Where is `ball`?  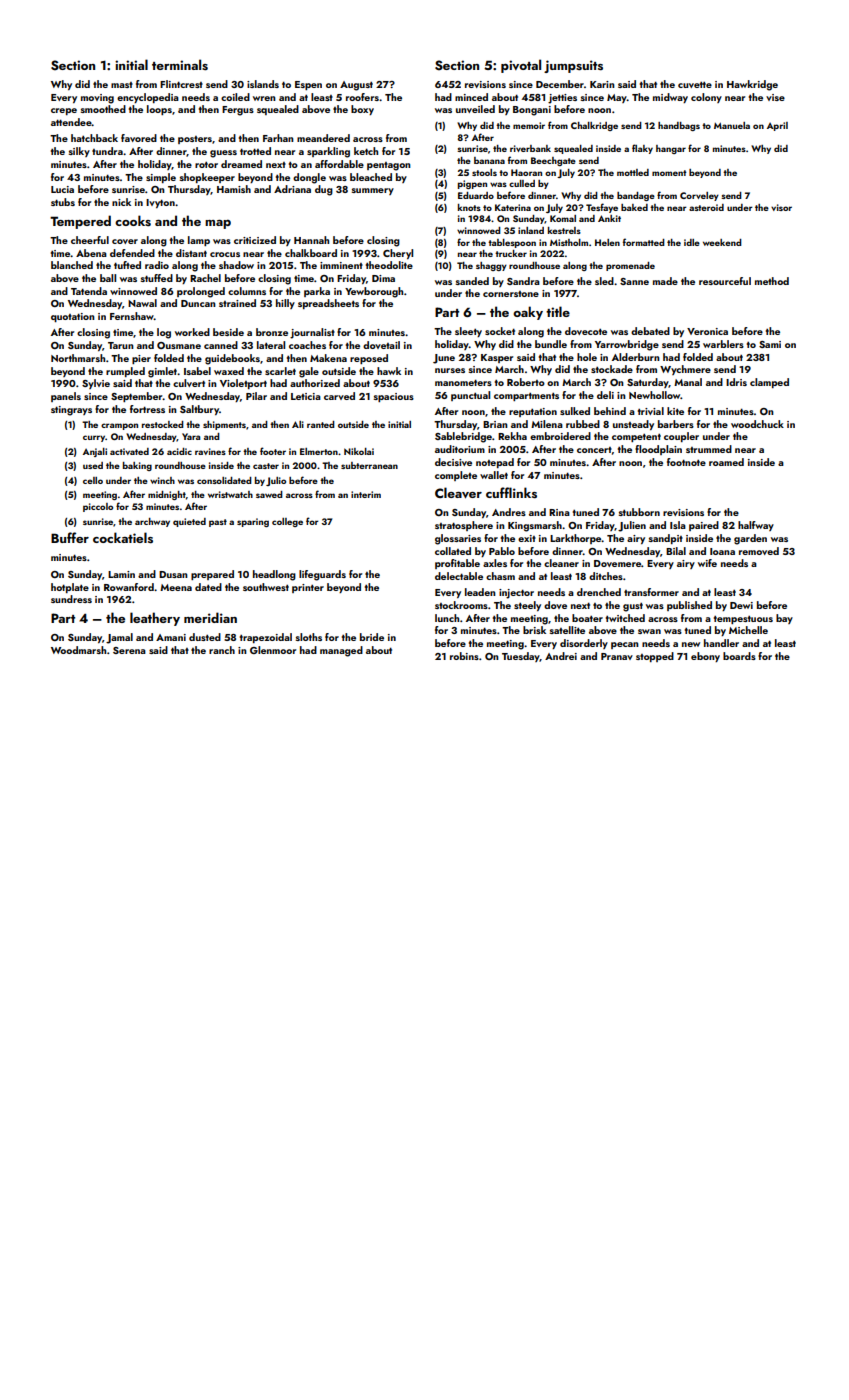
ball is located at coordinates (108, 278).
